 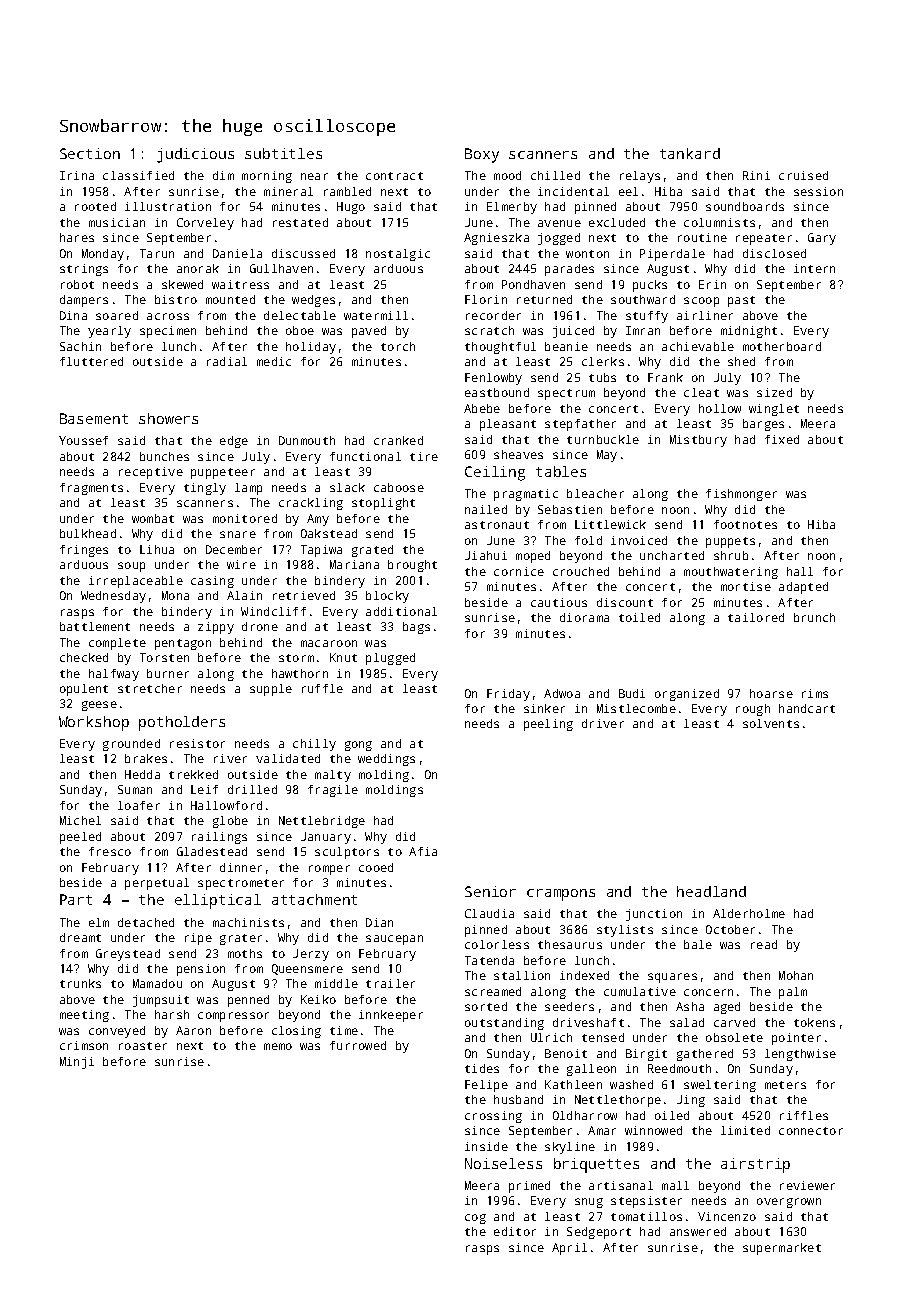 I want to click on read, so click(x=764, y=944).
